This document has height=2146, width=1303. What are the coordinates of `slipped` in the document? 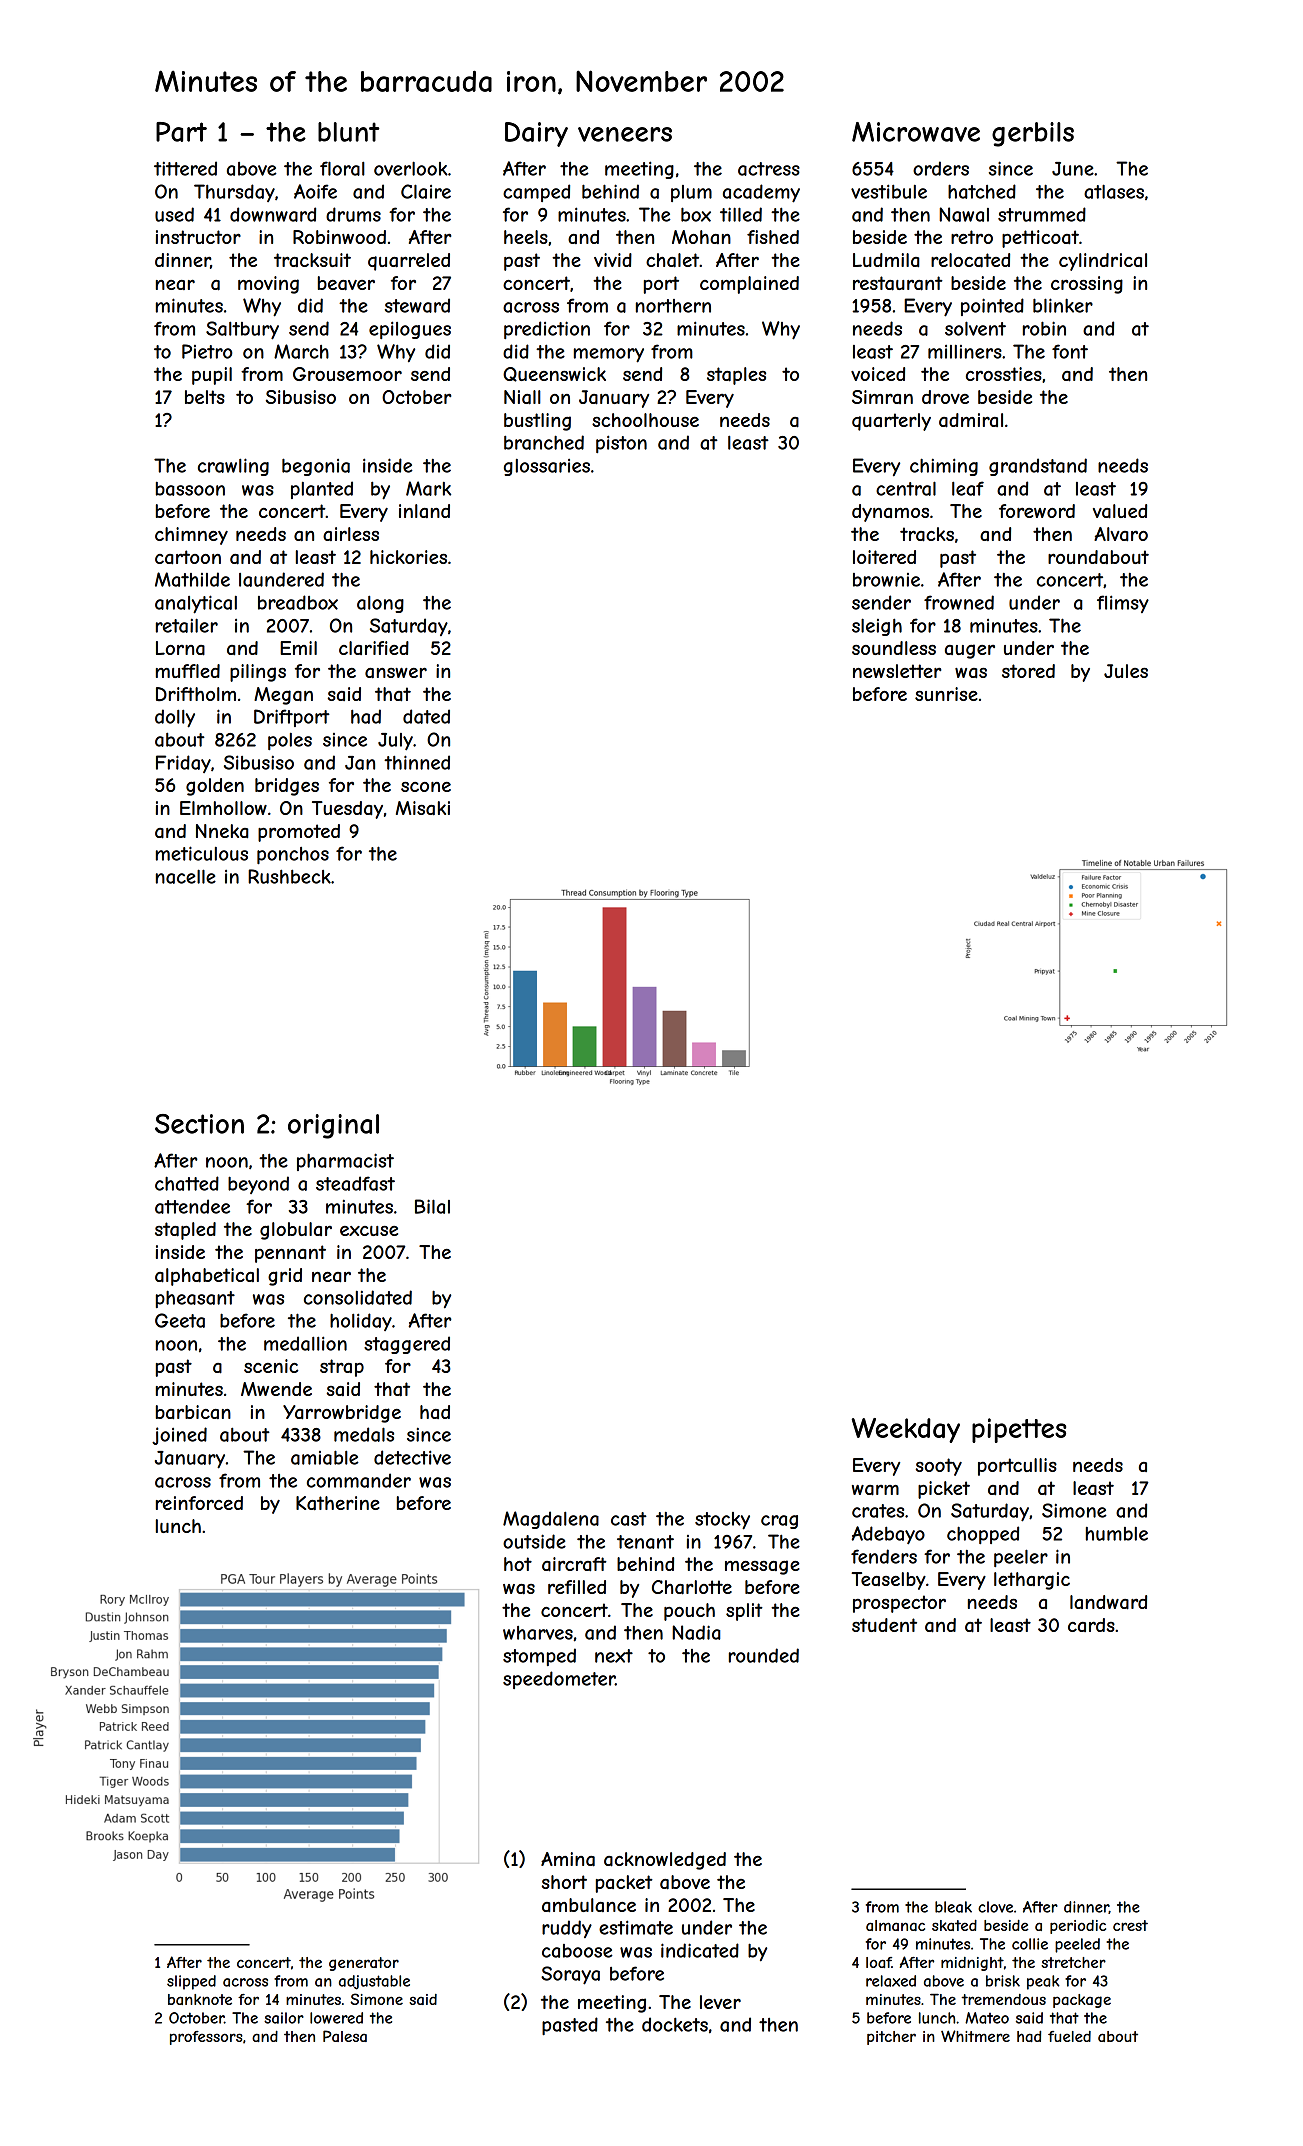 It's located at (191, 1982).
